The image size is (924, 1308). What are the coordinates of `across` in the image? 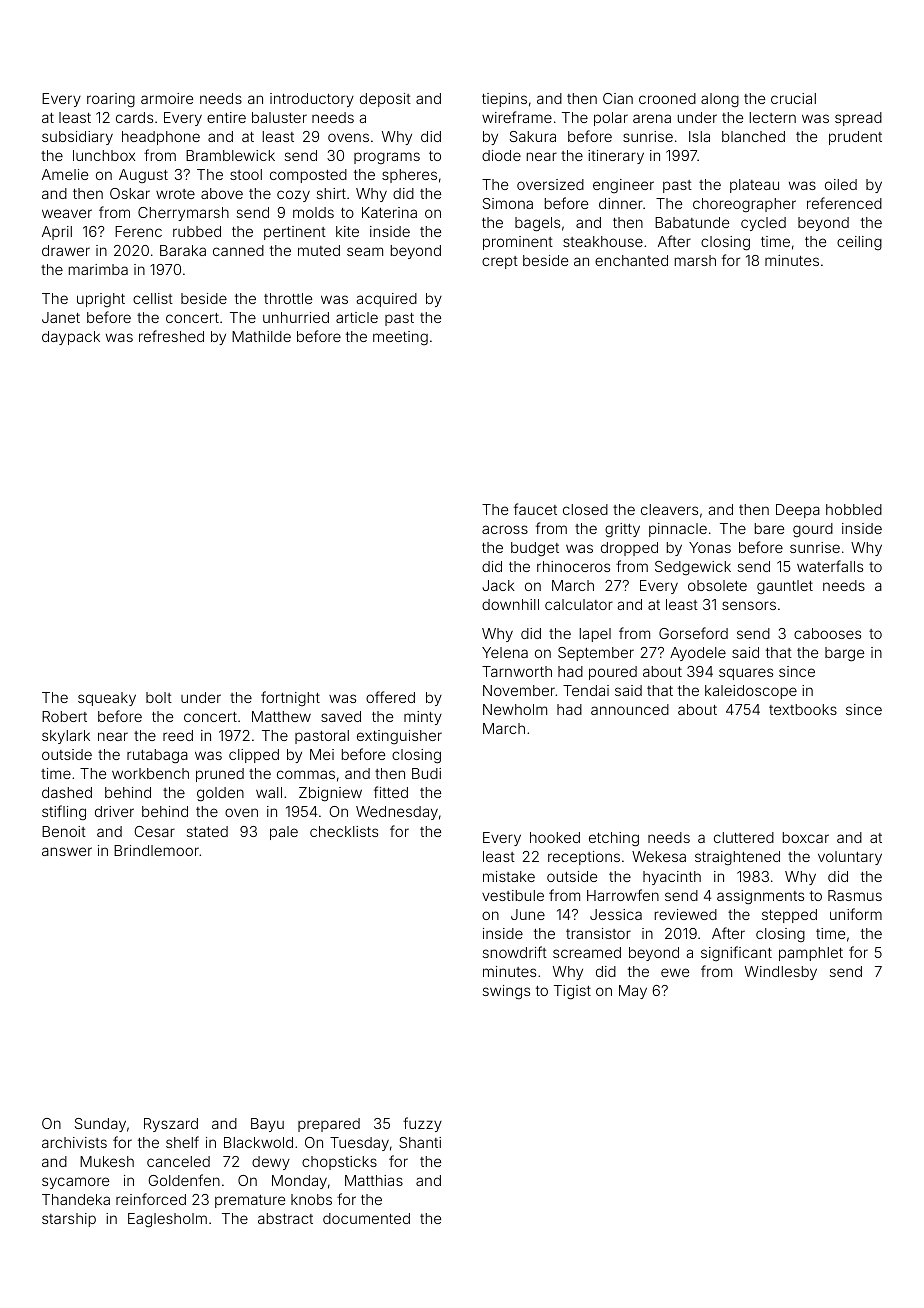 It's located at (505, 529).
